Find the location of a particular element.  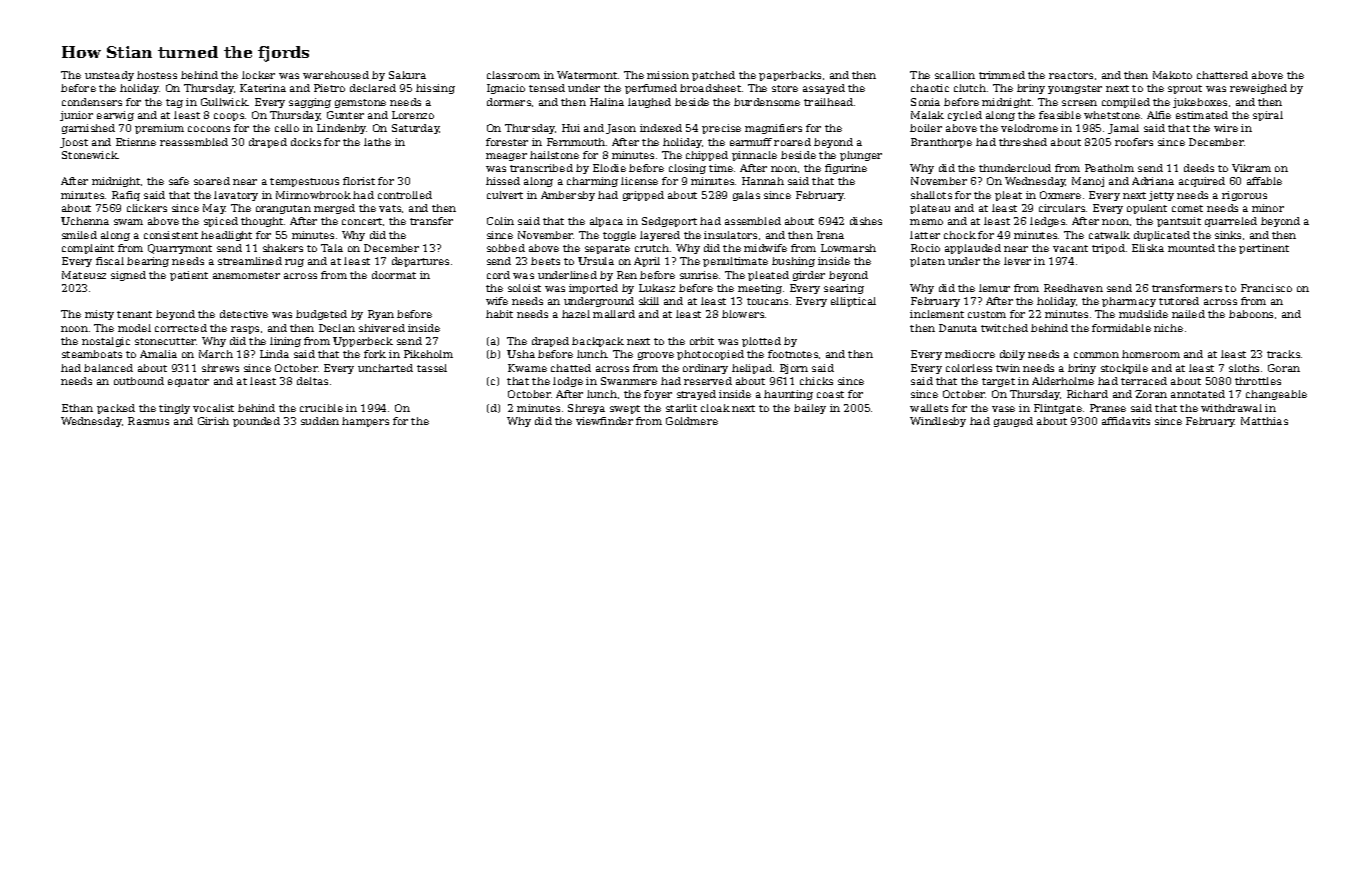

Katerina is located at coordinates (263, 88).
